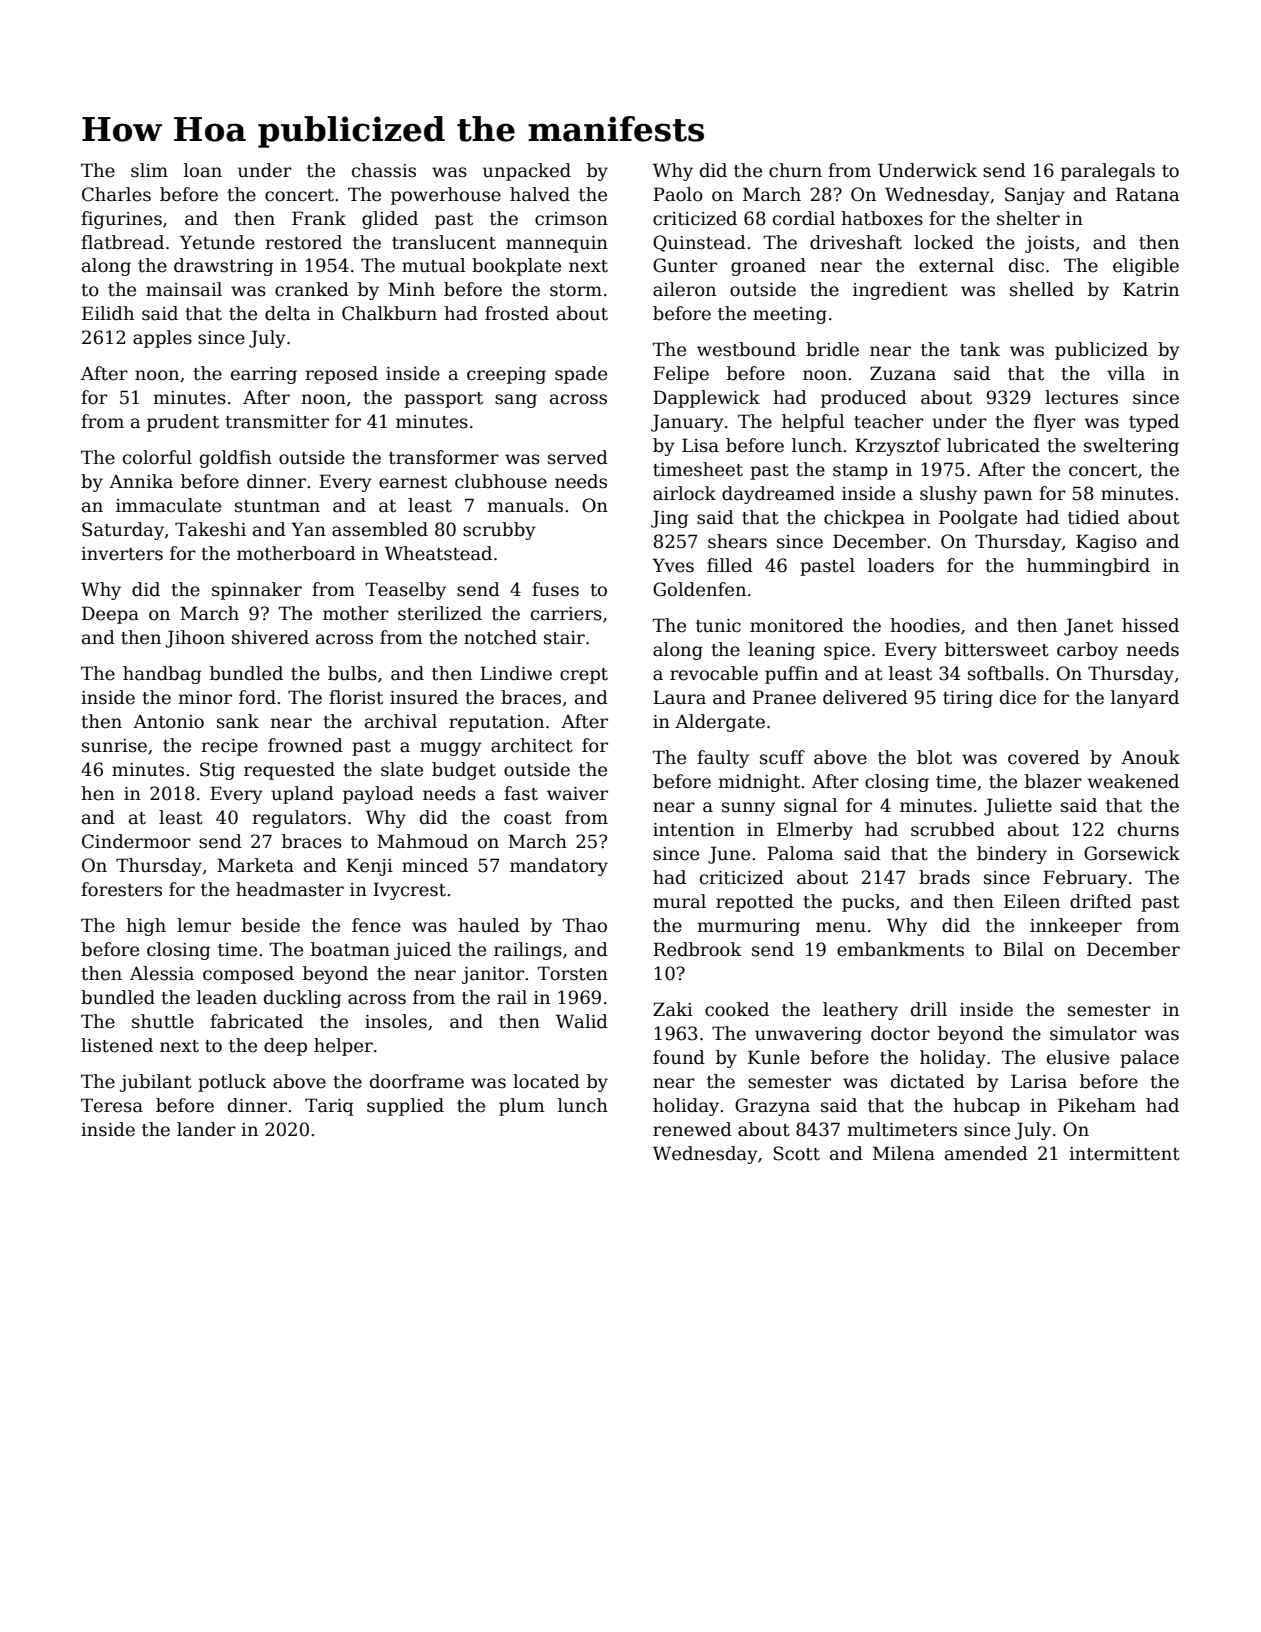 The width and height of the screenshot is (1261, 1632). What do you see at coordinates (948, 495) in the screenshot?
I see `slushy` at bounding box center [948, 495].
